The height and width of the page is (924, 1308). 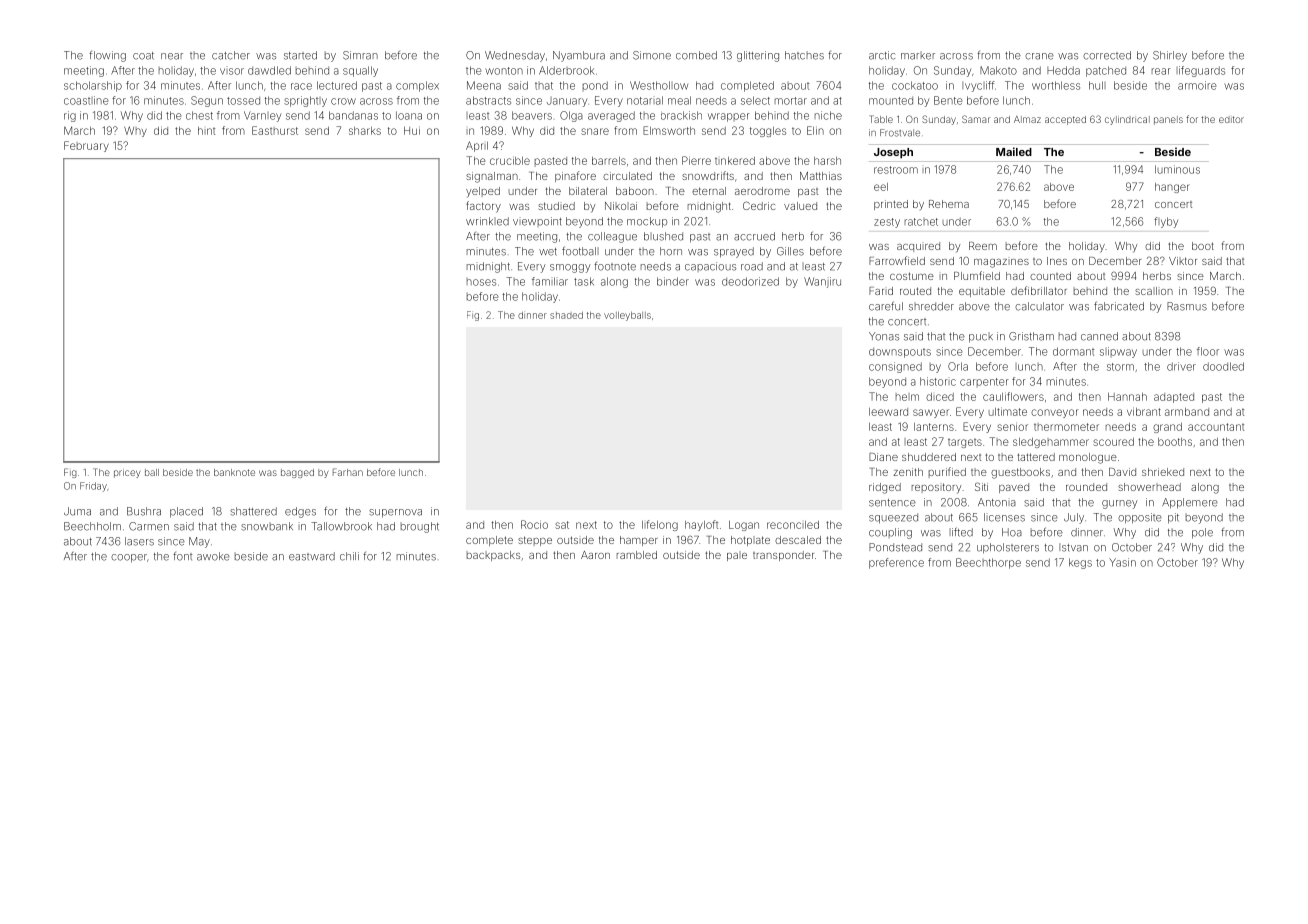 I want to click on cooper, so click(x=129, y=558).
